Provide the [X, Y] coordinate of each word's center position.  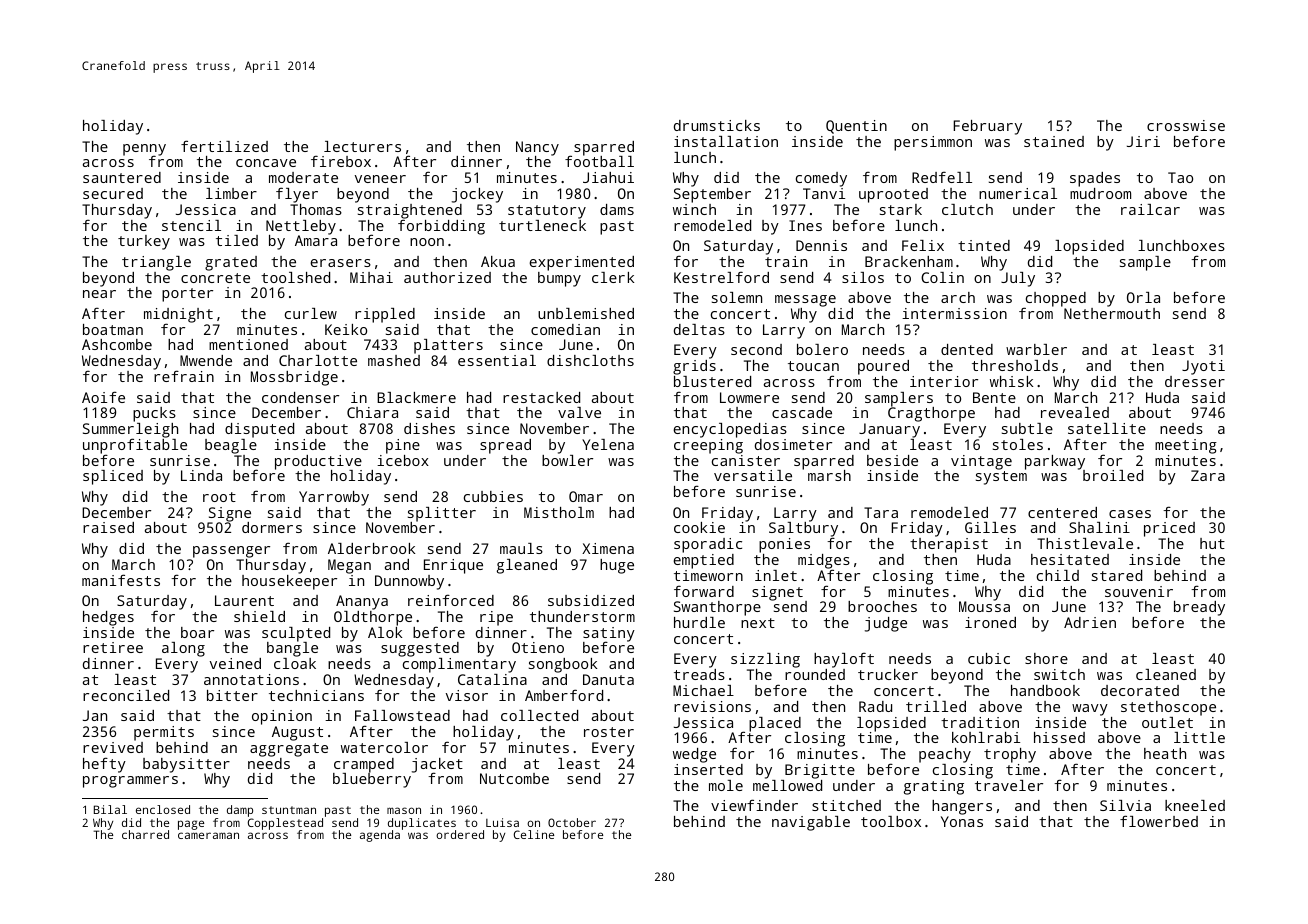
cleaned [1166, 674]
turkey [144, 242]
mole [726, 785]
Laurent [244, 600]
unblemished [586, 313]
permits [164, 733]
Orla [1143, 297]
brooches [882, 606]
